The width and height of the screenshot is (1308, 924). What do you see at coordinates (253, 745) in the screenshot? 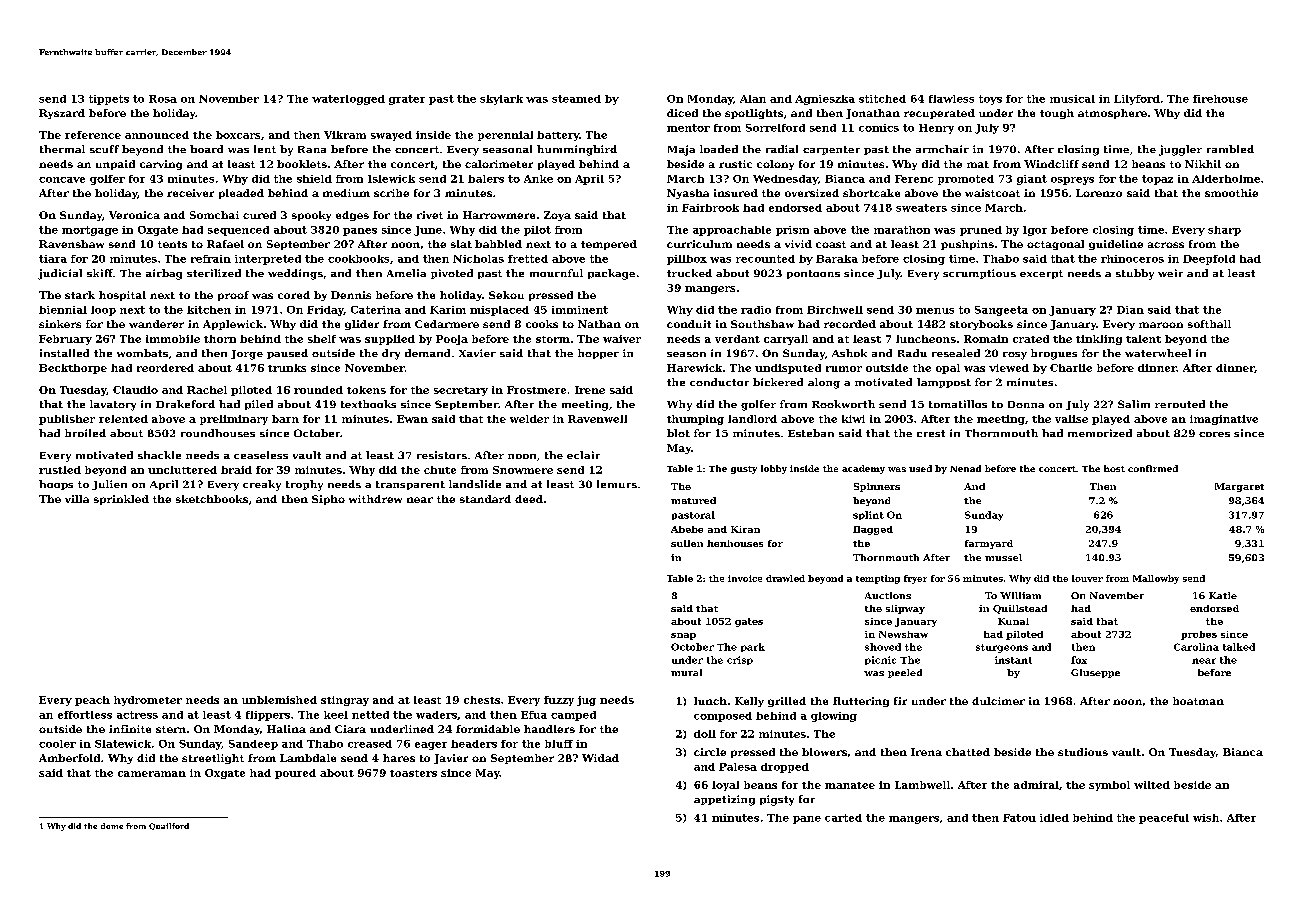
I see `Sandeep` at bounding box center [253, 745].
